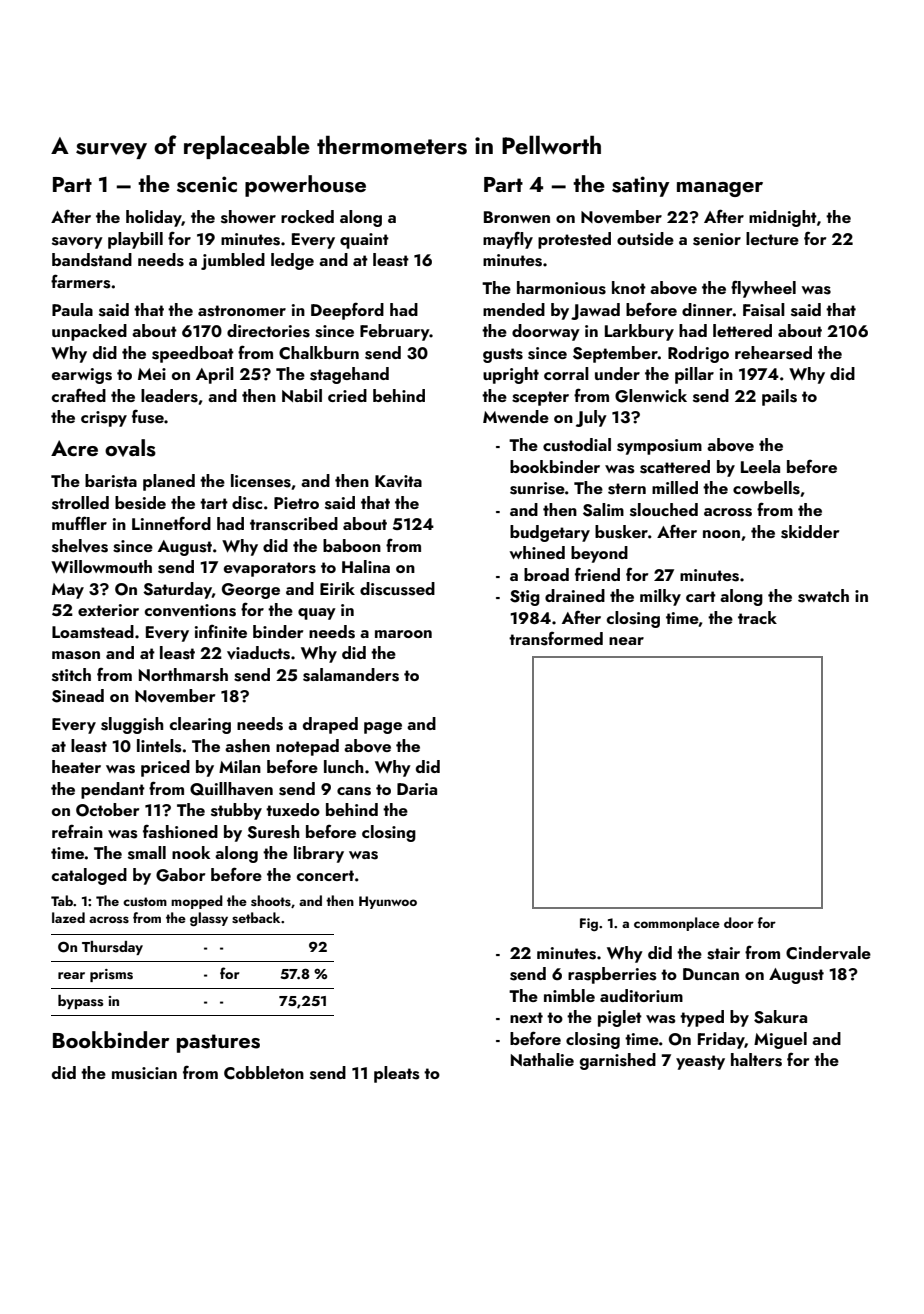  I want to click on licenses, so click(261, 481).
